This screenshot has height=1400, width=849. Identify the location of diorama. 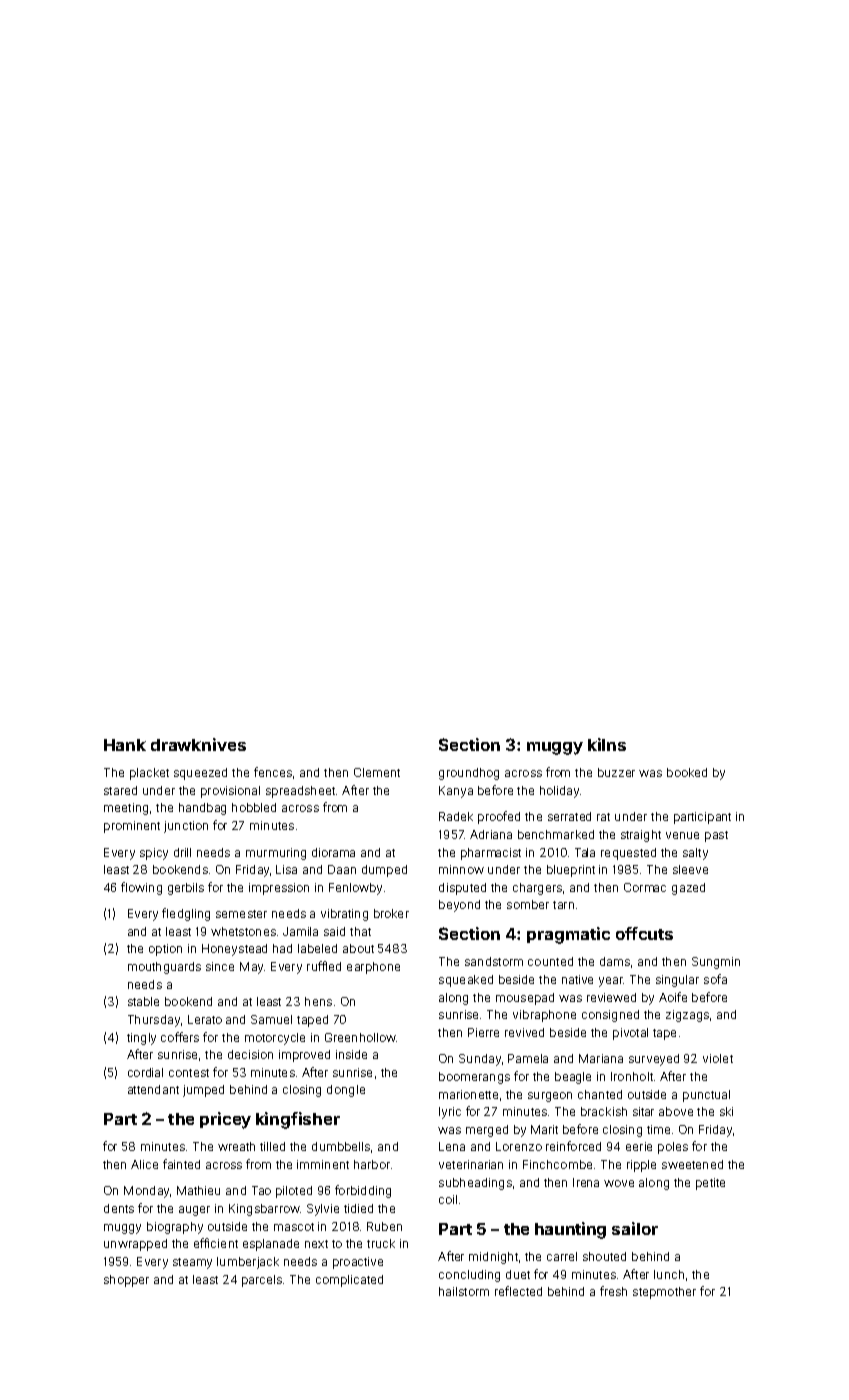
(333, 852).
